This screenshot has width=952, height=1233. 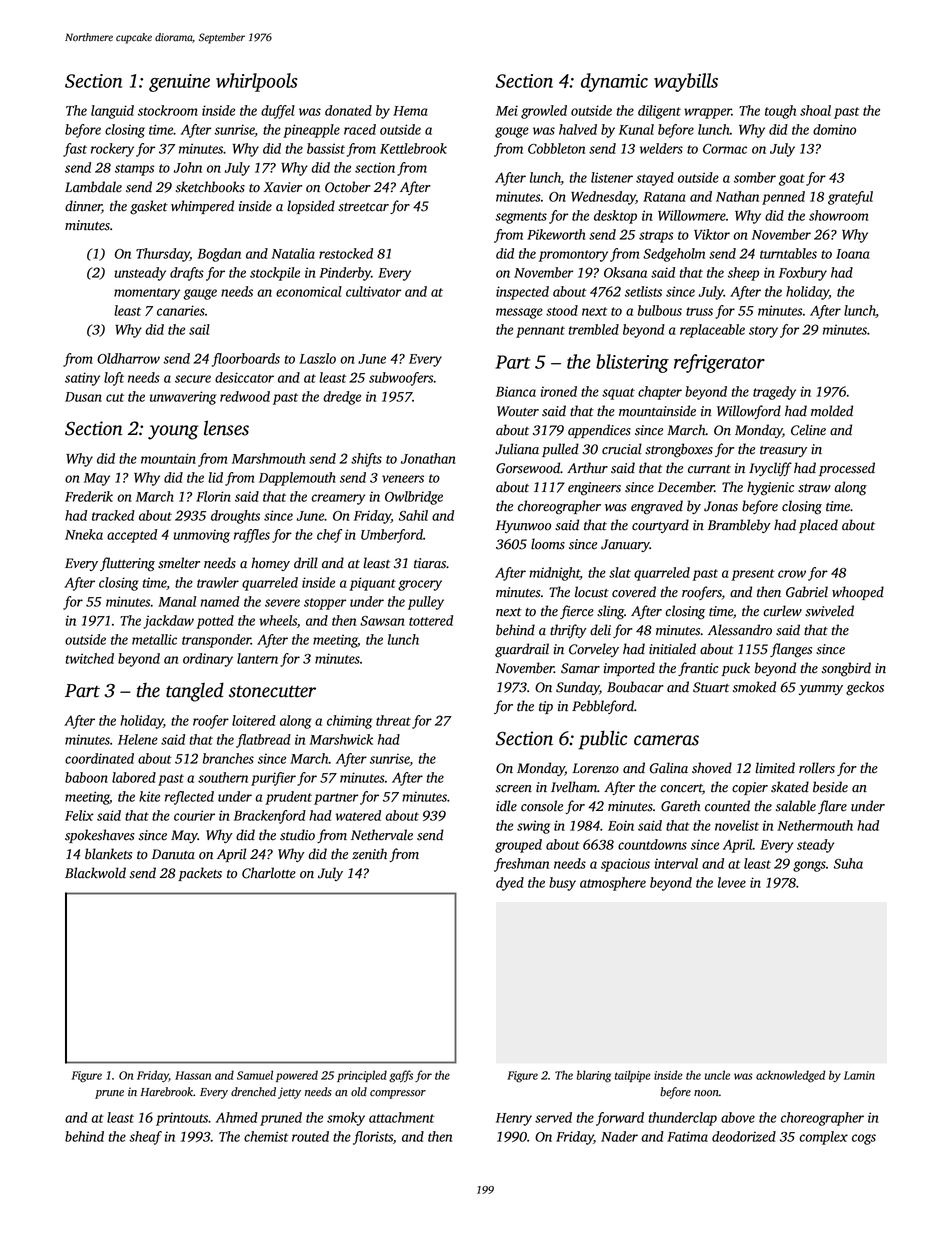 I want to click on satiny, so click(x=82, y=379).
